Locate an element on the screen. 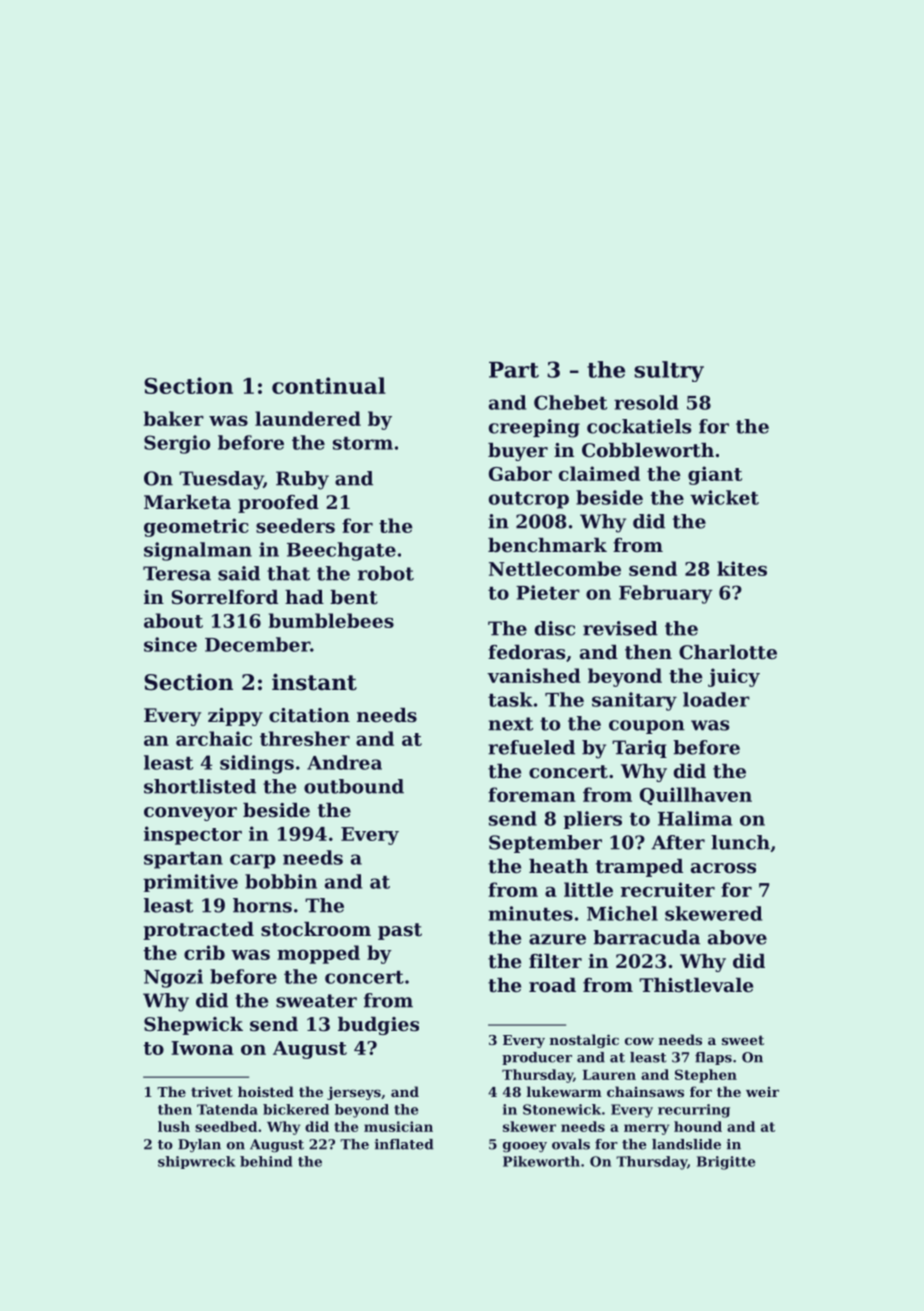 The height and width of the screenshot is (1311, 924). continual is located at coordinates (329, 385).
